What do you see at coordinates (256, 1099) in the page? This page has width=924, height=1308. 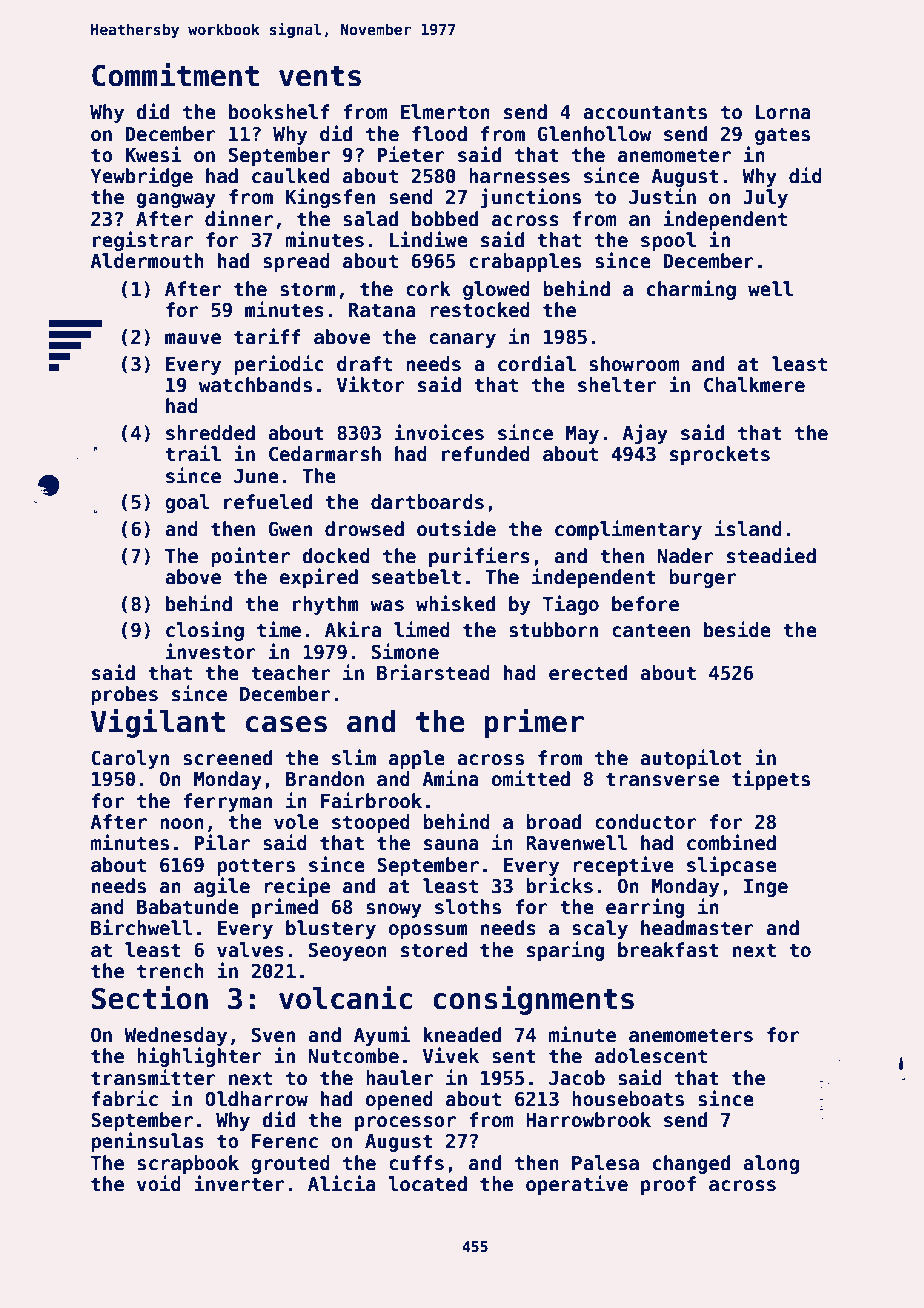 I see `Oldharrow` at bounding box center [256, 1099].
